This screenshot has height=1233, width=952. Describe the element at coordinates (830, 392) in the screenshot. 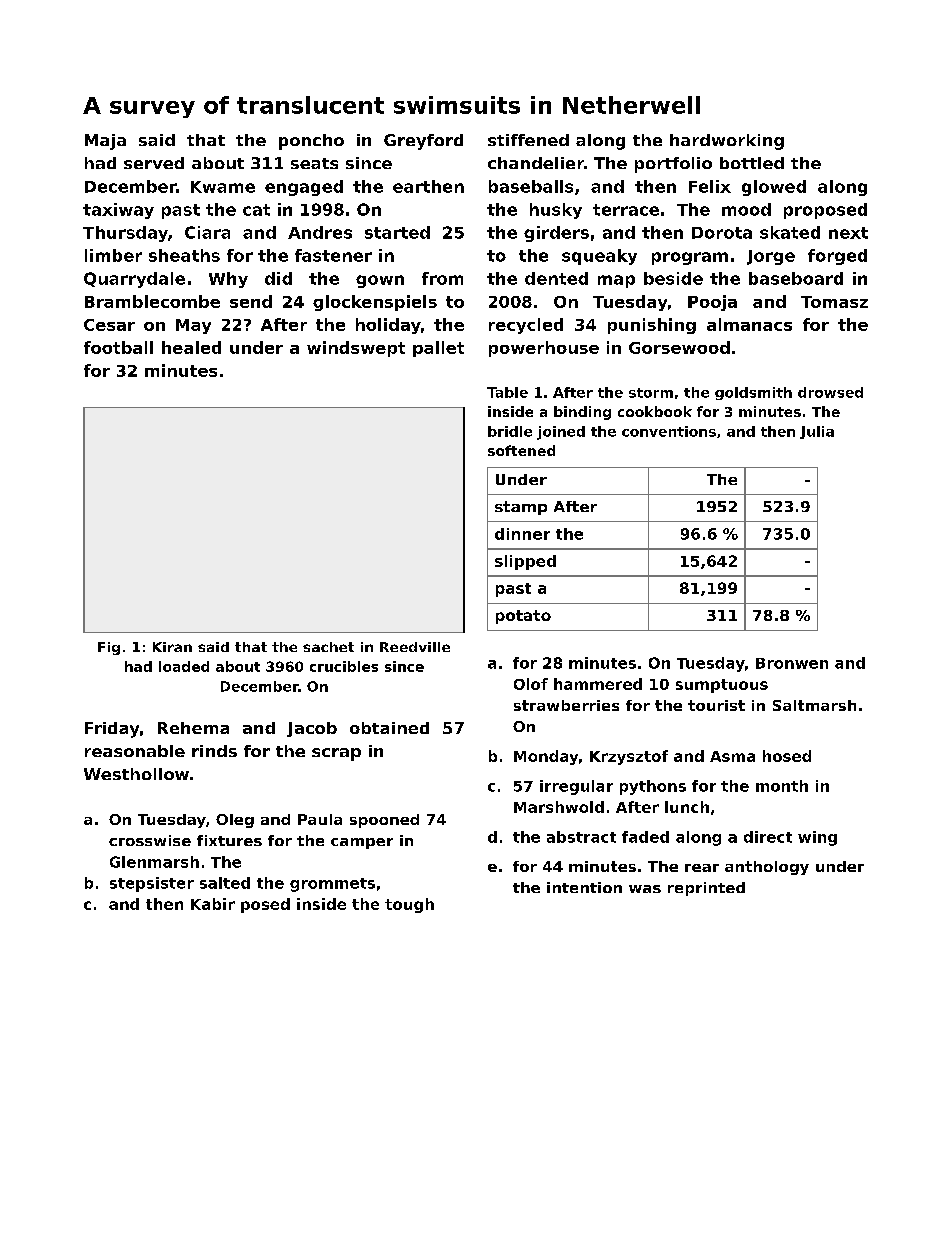

I see `drowsed` at that location.
